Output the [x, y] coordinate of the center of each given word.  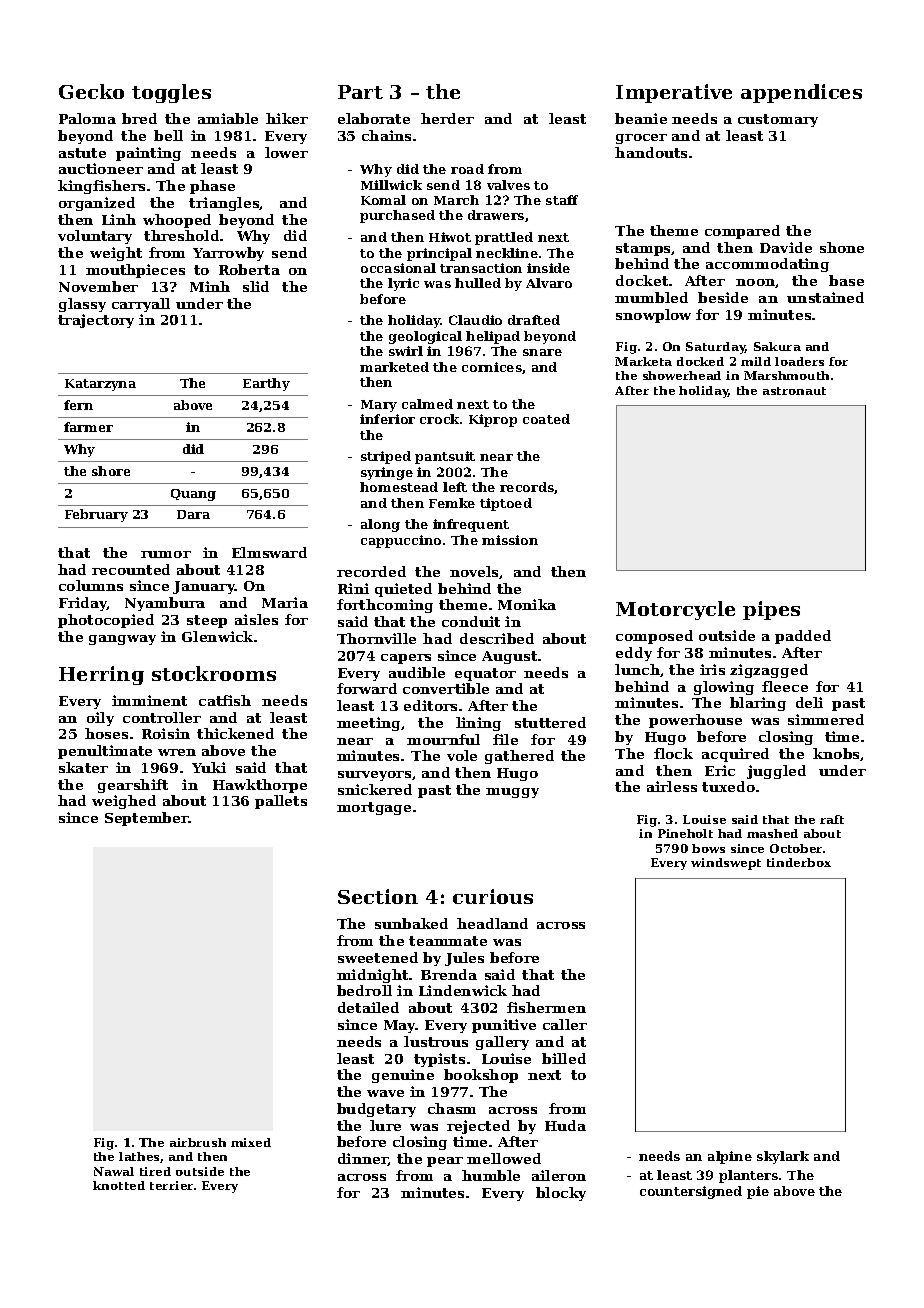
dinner [363, 1159]
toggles [171, 93]
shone [842, 247]
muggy [512, 793]
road [467, 169]
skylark [783, 1157]
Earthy [266, 384]
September [147, 819]
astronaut [794, 391]
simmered [826, 719]
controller [162, 717]
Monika [527, 604]
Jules [464, 959]
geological [425, 337]
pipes [771, 610]
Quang [193, 495]
